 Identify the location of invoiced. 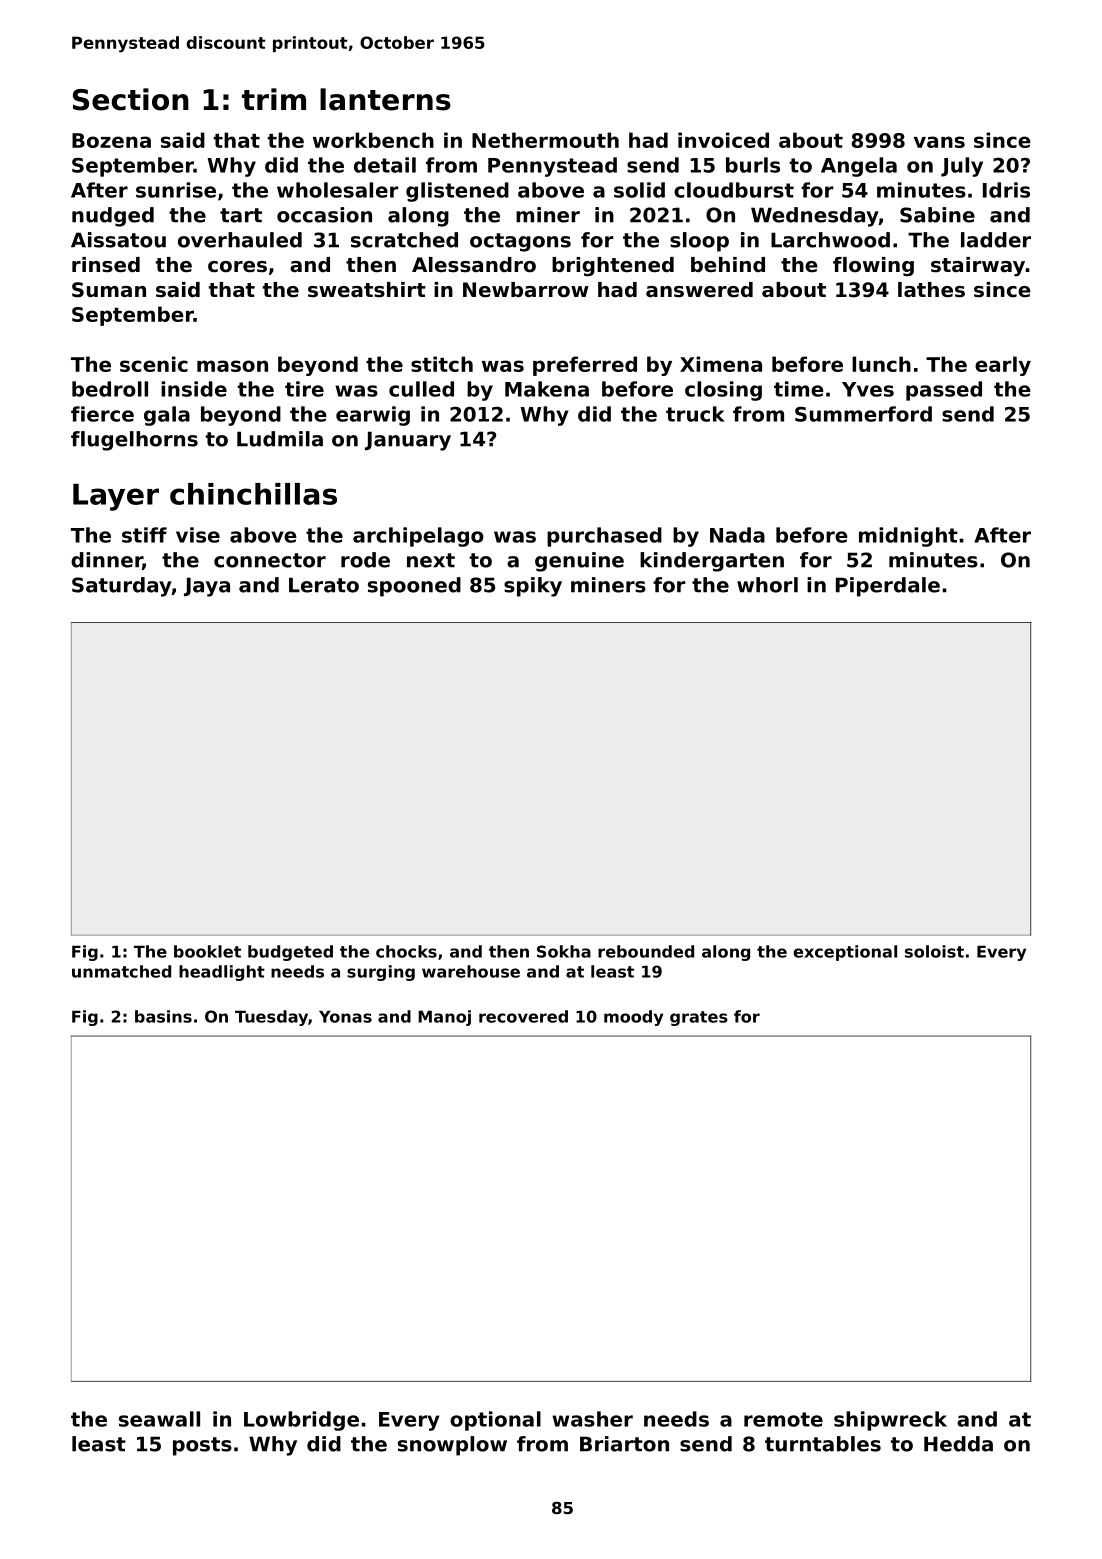
(723, 140).
